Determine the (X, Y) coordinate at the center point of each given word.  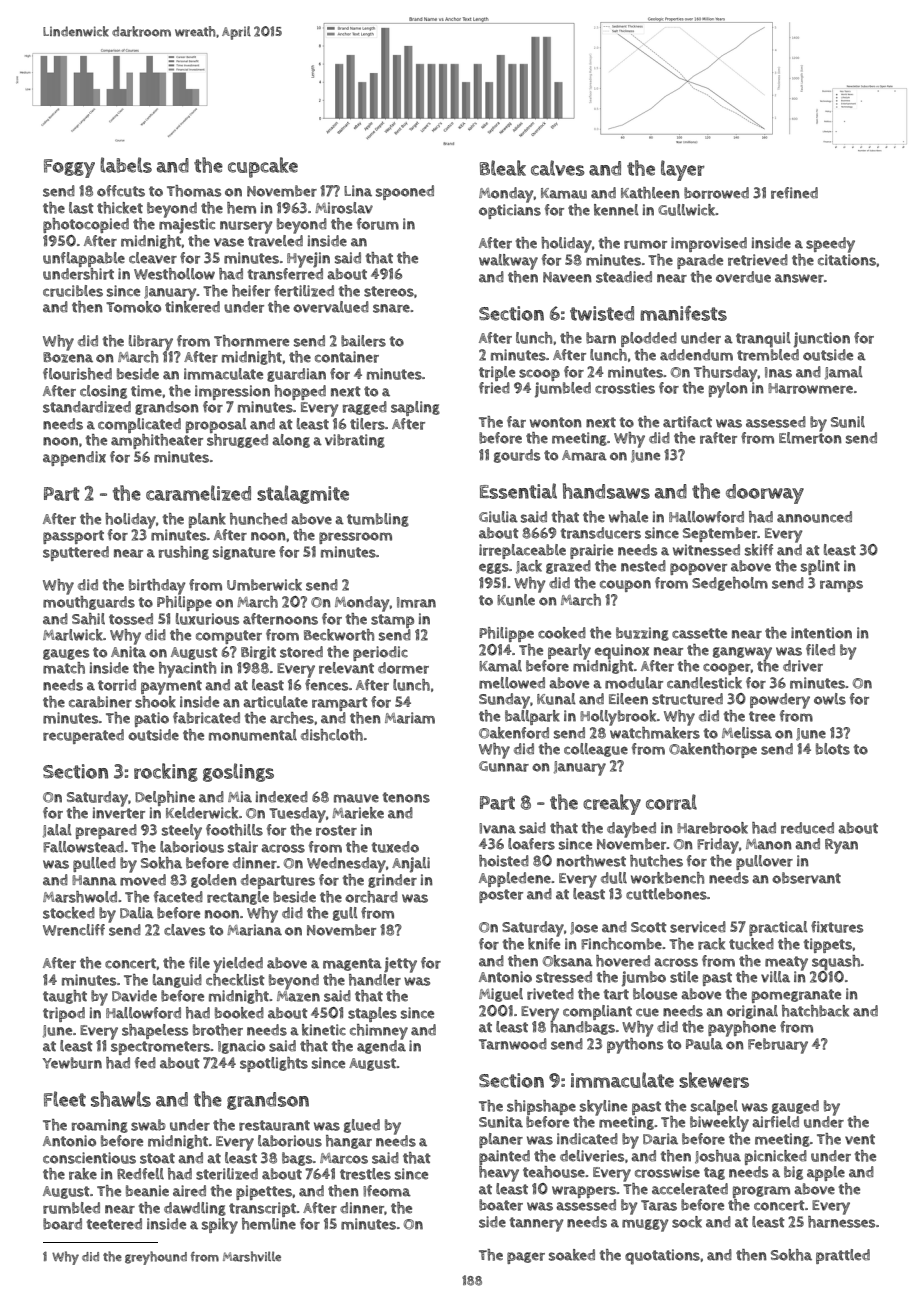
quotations (662, 1257)
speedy (830, 245)
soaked (572, 1255)
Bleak (503, 168)
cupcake (263, 167)
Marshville (252, 1256)
